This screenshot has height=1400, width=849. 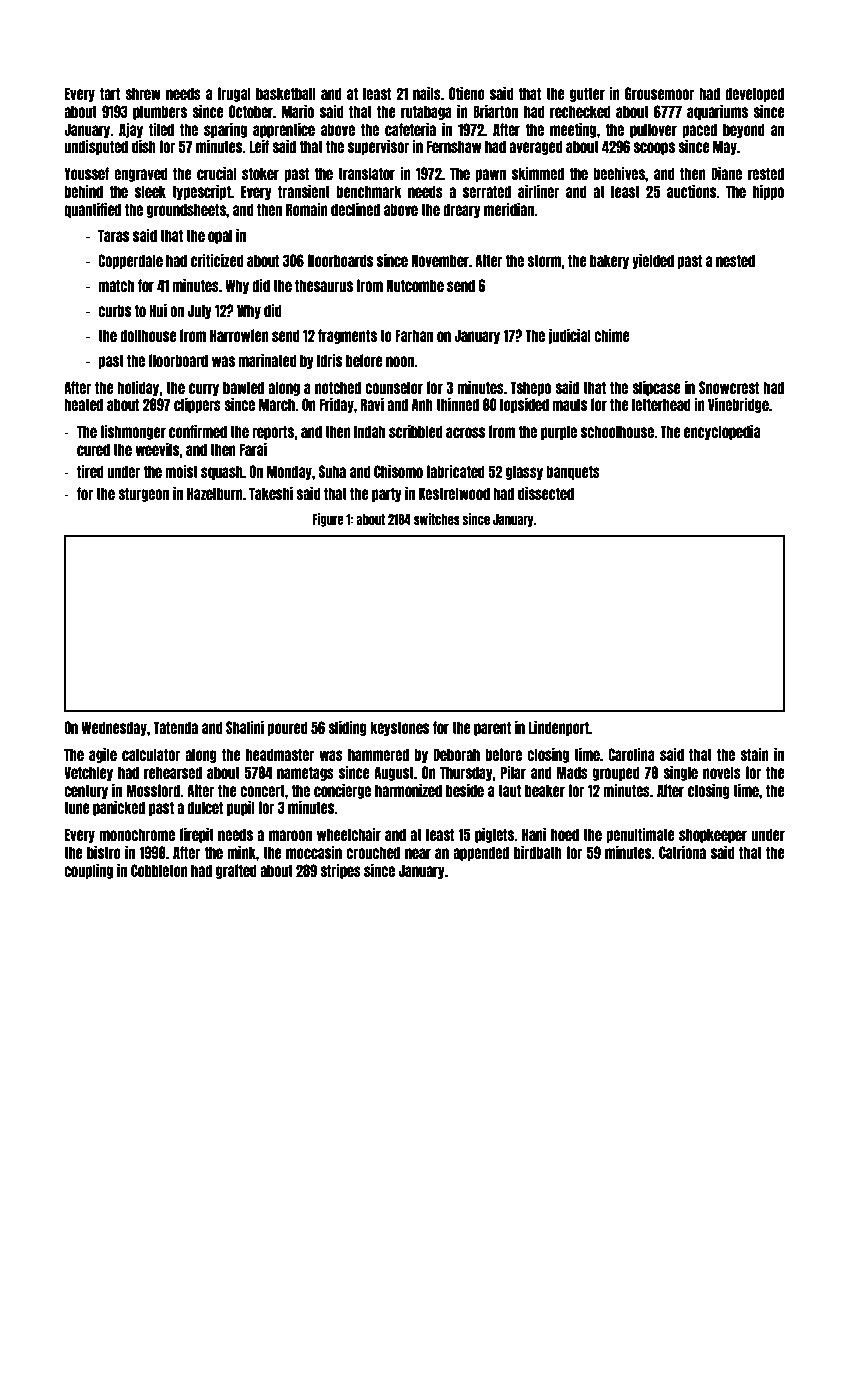 I want to click on switches, so click(x=437, y=519).
